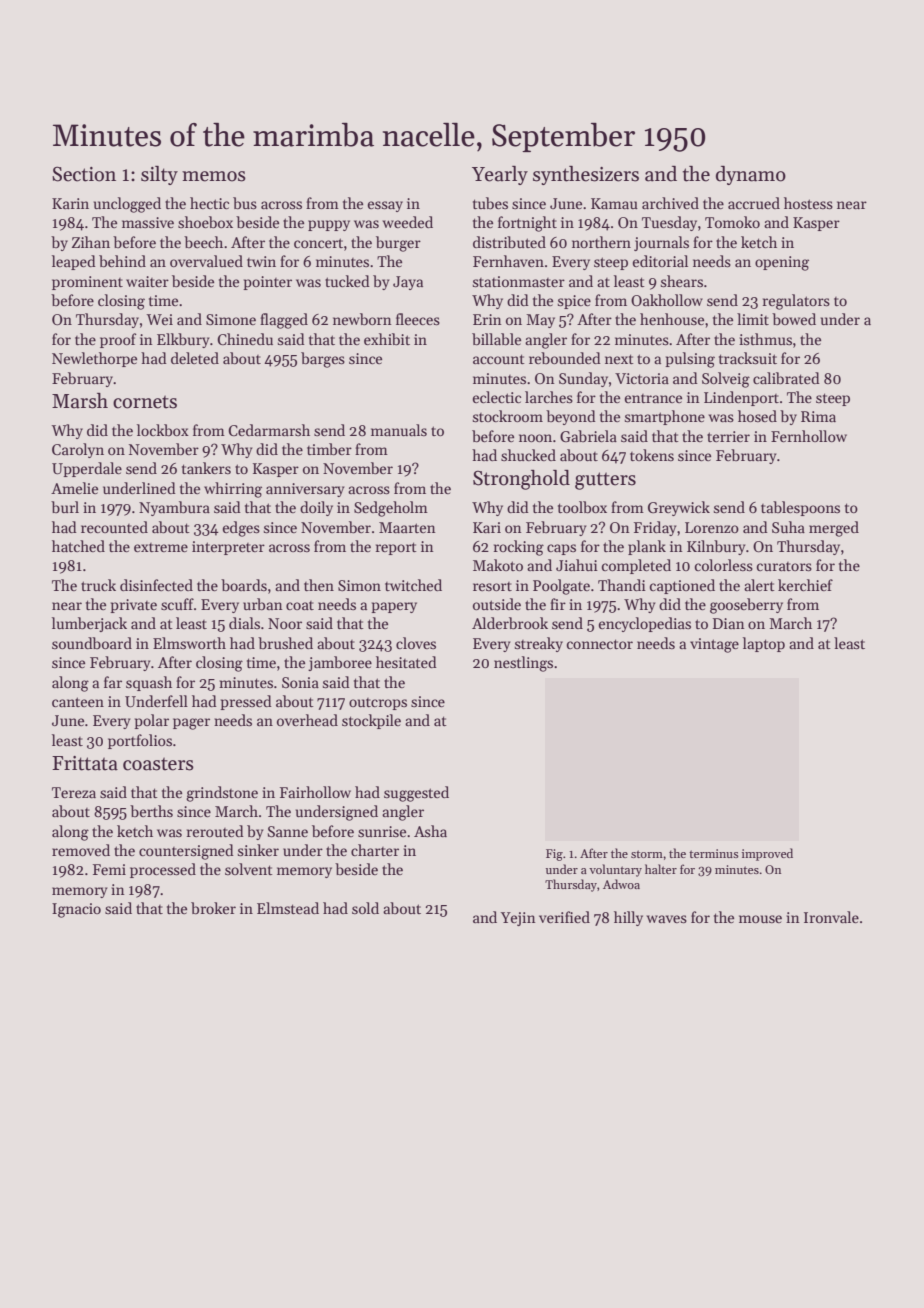  What do you see at coordinates (760, 919) in the document?
I see `mouse` at bounding box center [760, 919].
